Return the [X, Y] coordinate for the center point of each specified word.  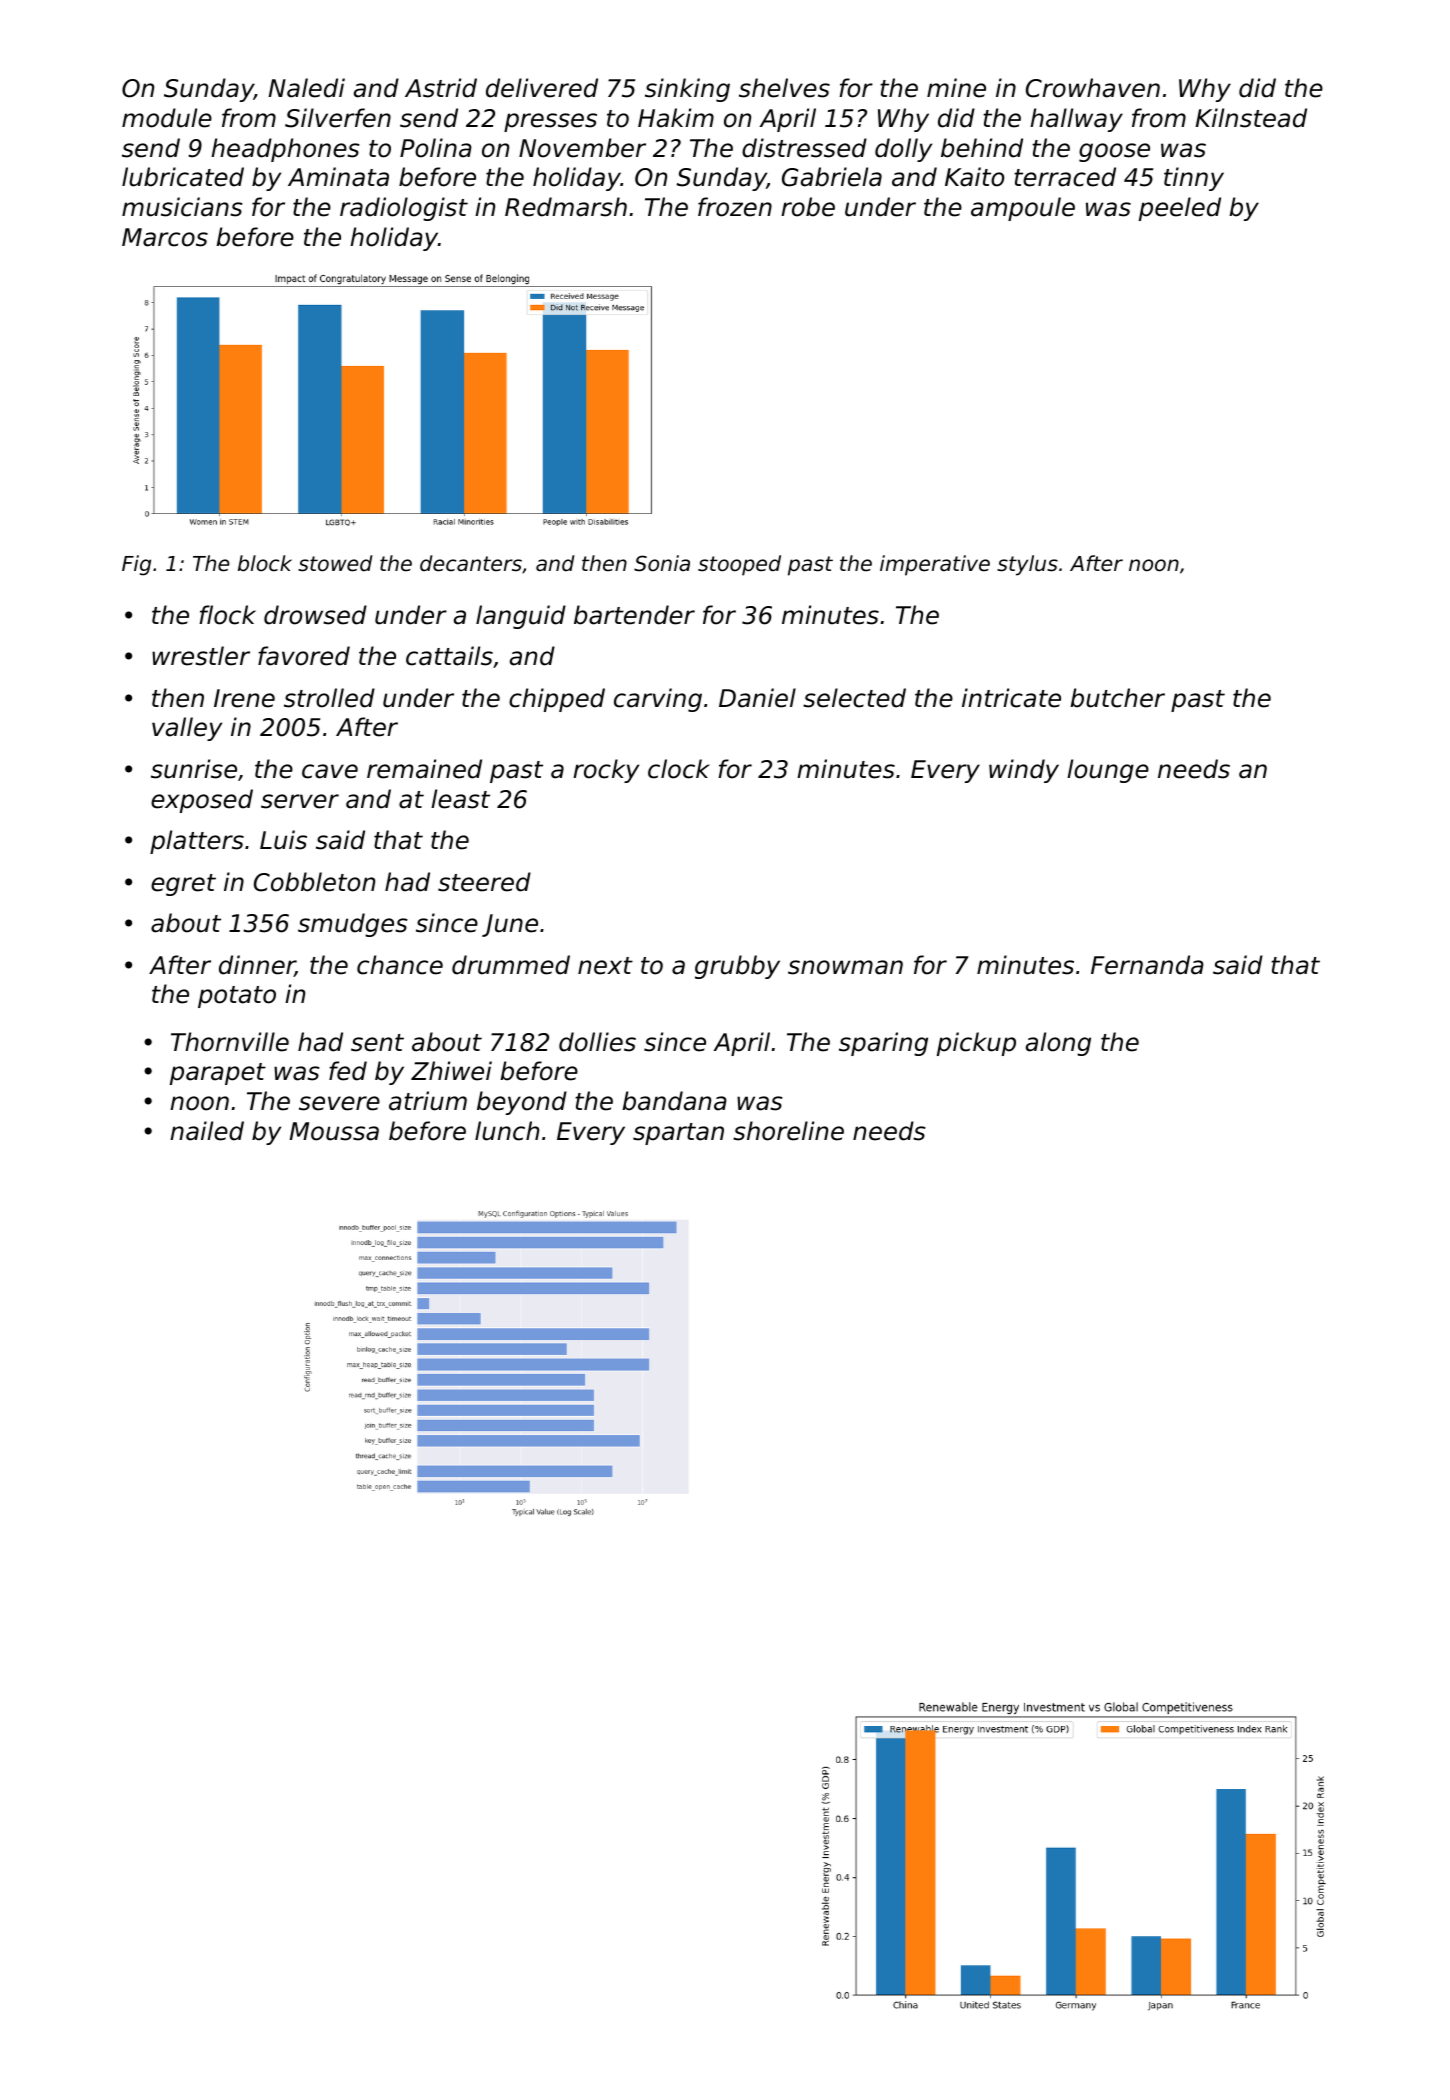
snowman [845, 967]
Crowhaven [1093, 88]
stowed [335, 563]
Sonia [662, 563]
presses [550, 122]
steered [484, 882]
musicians [182, 207]
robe [808, 207]
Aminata [338, 177]
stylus [1027, 565]
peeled [1180, 209]
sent [377, 1043]
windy [1024, 771]
